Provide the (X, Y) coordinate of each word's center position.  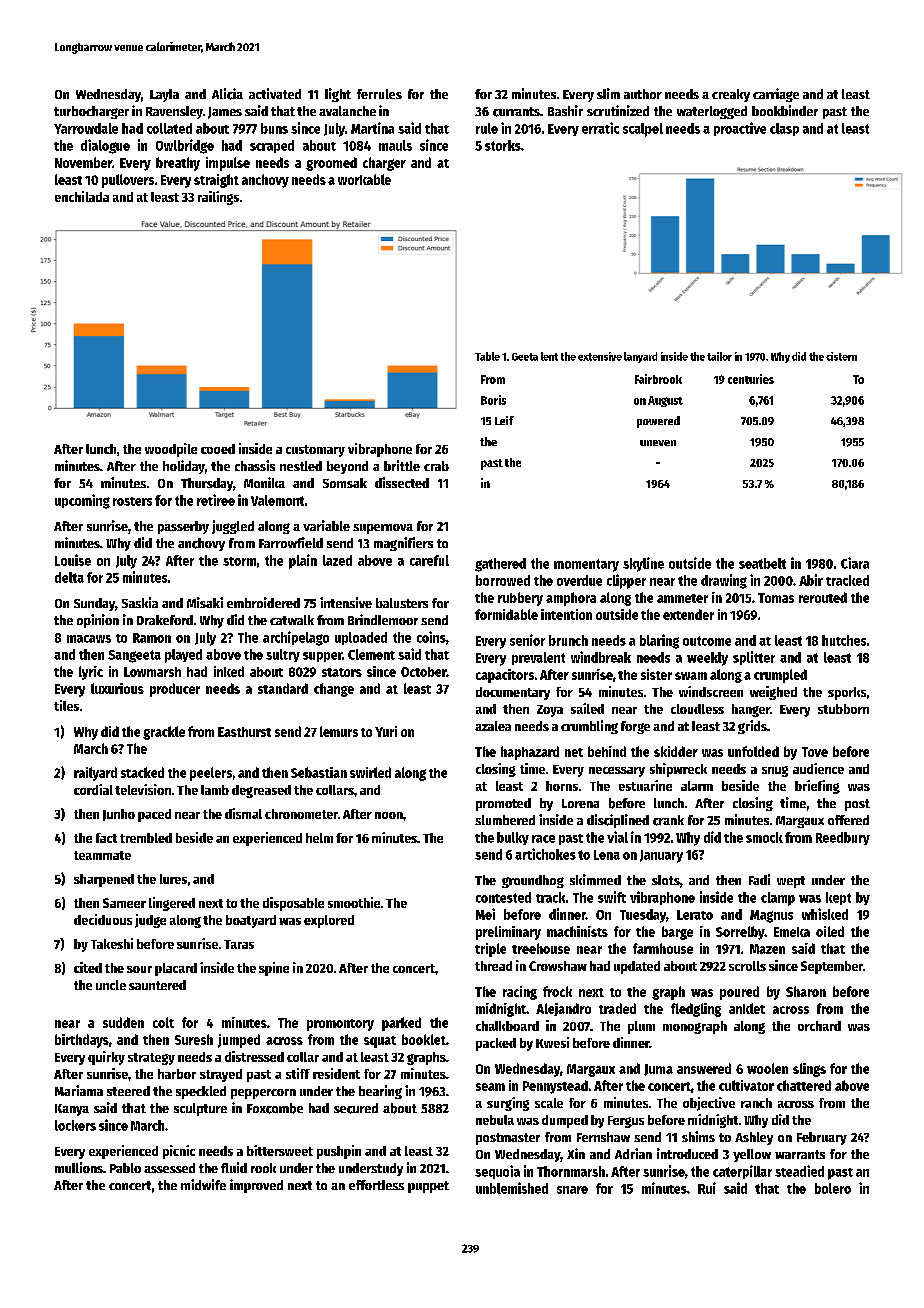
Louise (73, 560)
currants (516, 112)
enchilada (82, 196)
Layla (164, 95)
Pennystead (555, 1087)
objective (709, 1104)
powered (658, 422)
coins (431, 637)
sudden (123, 1022)
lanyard (640, 357)
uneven (658, 443)
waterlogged (712, 112)
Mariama (79, 1090)
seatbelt (762, 563)
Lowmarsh (152, 672)
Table (487, 356)
